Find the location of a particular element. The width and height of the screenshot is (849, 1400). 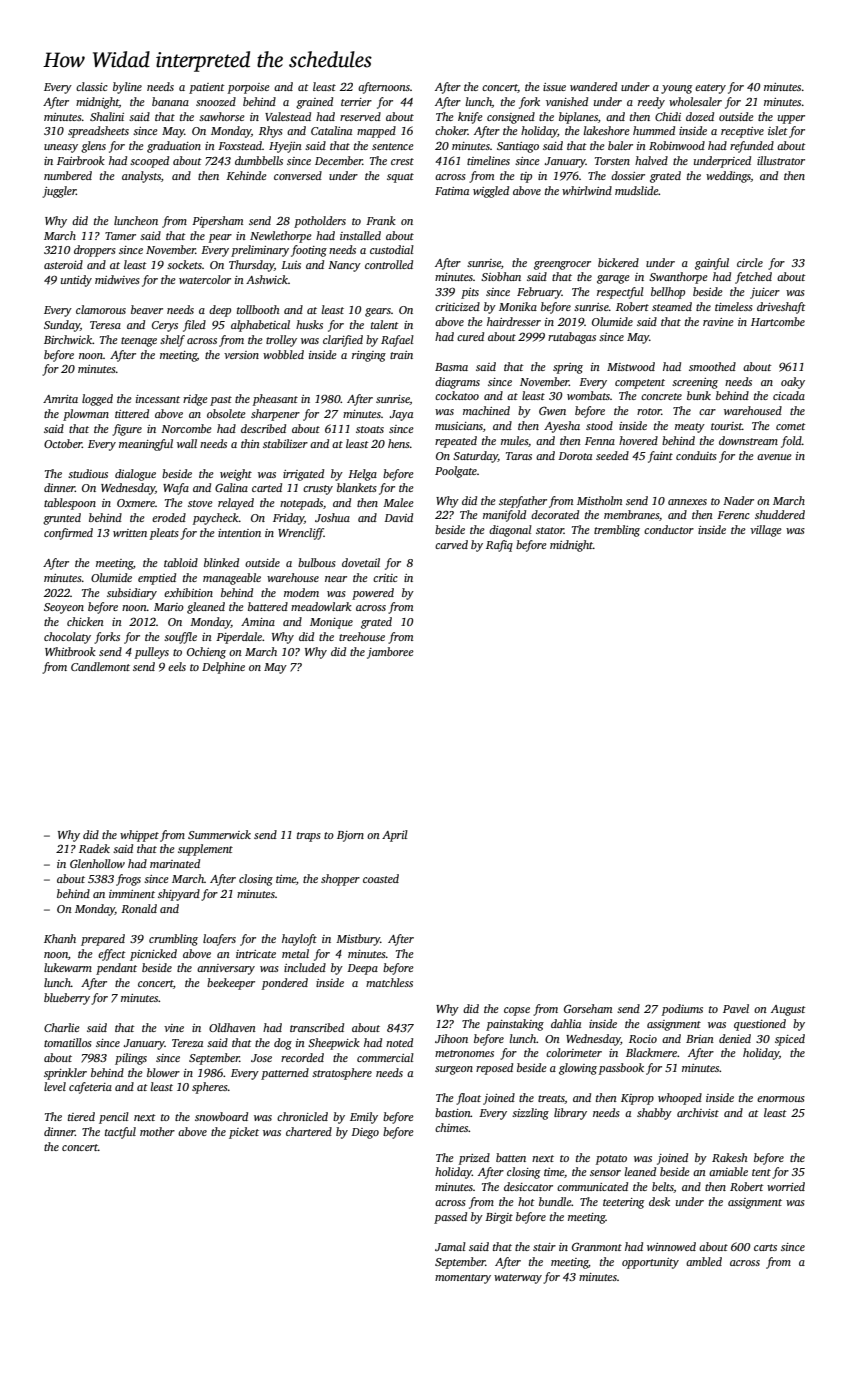

Jamal is located at coordinates (450, 1246).
